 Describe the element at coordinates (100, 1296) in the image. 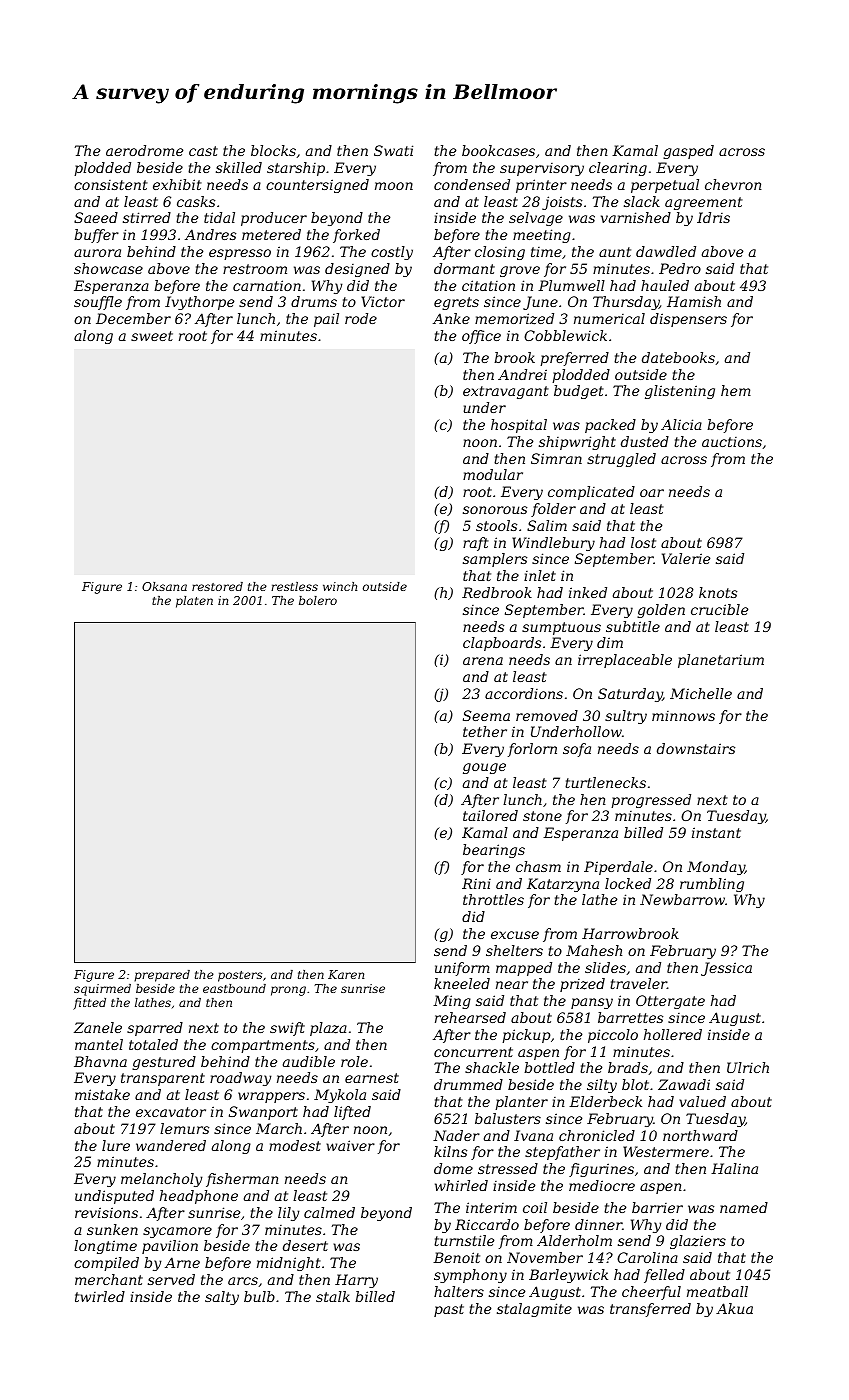

I see `twirled` at that location.
